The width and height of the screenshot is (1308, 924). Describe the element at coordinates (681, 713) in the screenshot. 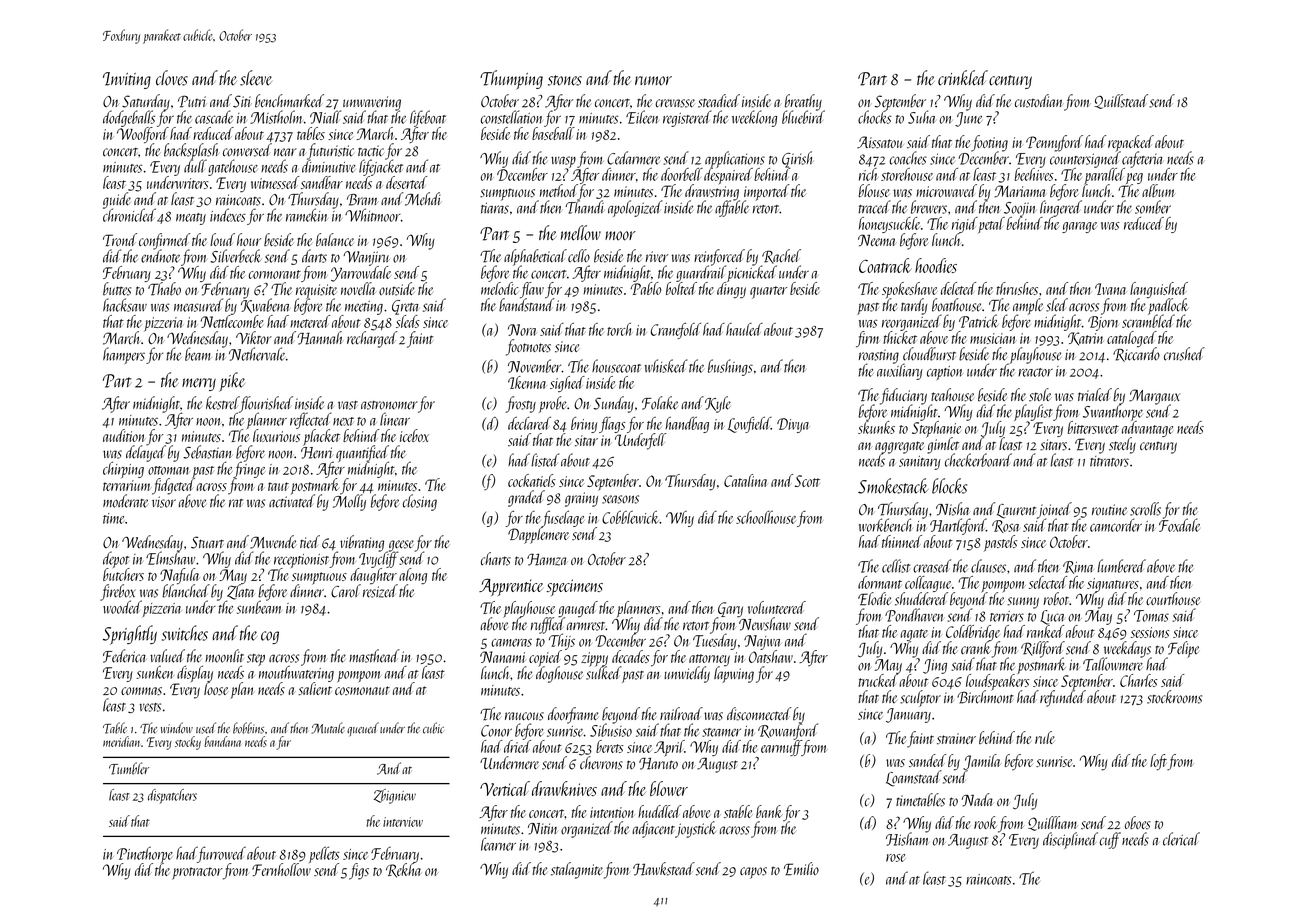

I see `railroad` at that location.
